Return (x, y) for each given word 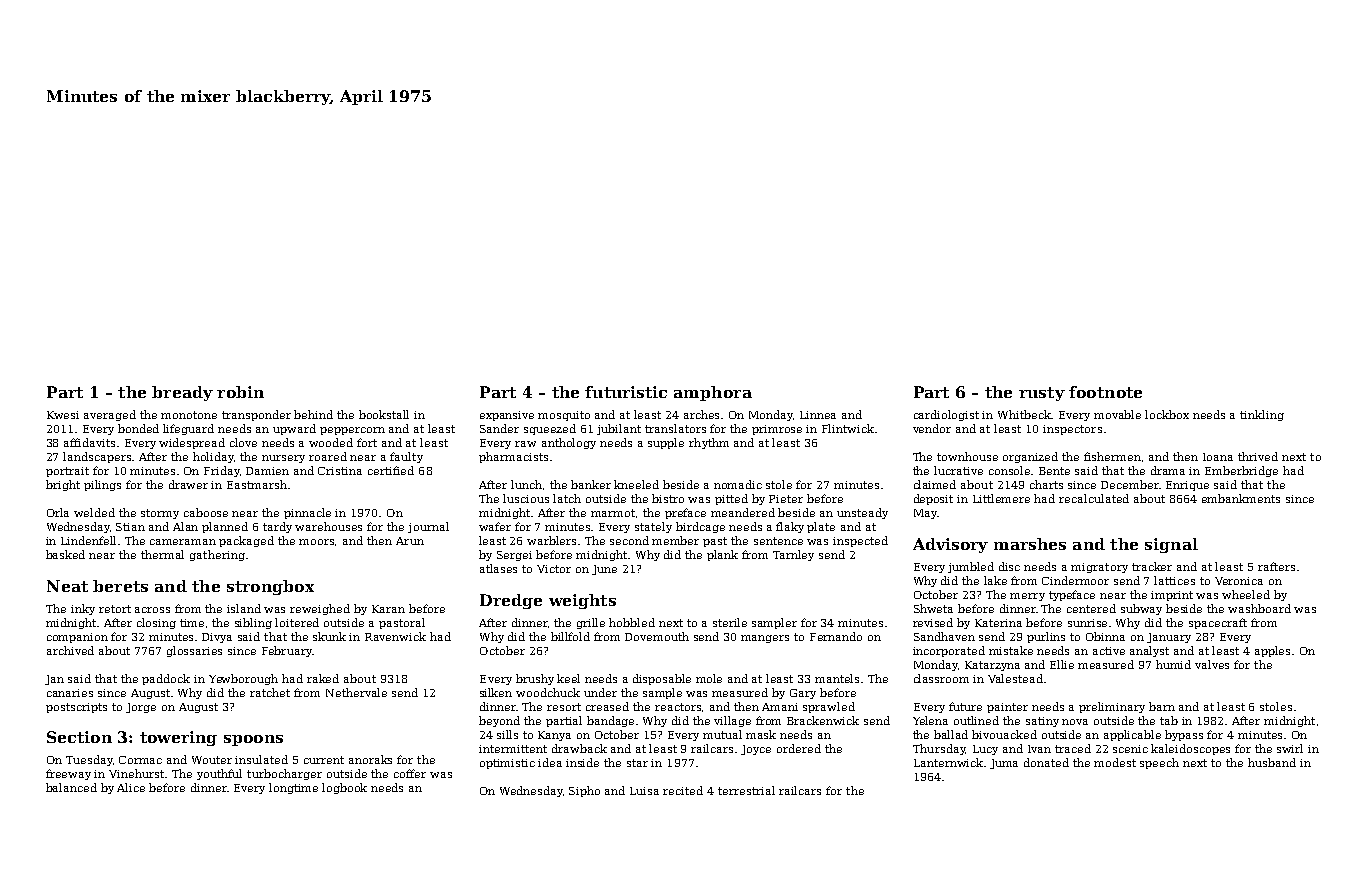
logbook (344, 788)
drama (1168, 470)
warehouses (328, 526)
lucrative (958, 470)
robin (240, 392)
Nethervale (356, 692)
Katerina (998, 623)
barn (1162, 706)
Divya (217, 638)
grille (591, 623)
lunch (526, 484)
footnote (1105, 392)
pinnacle (307, 513)
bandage (610, 721)
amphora (713, 393)
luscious (526, 498)
